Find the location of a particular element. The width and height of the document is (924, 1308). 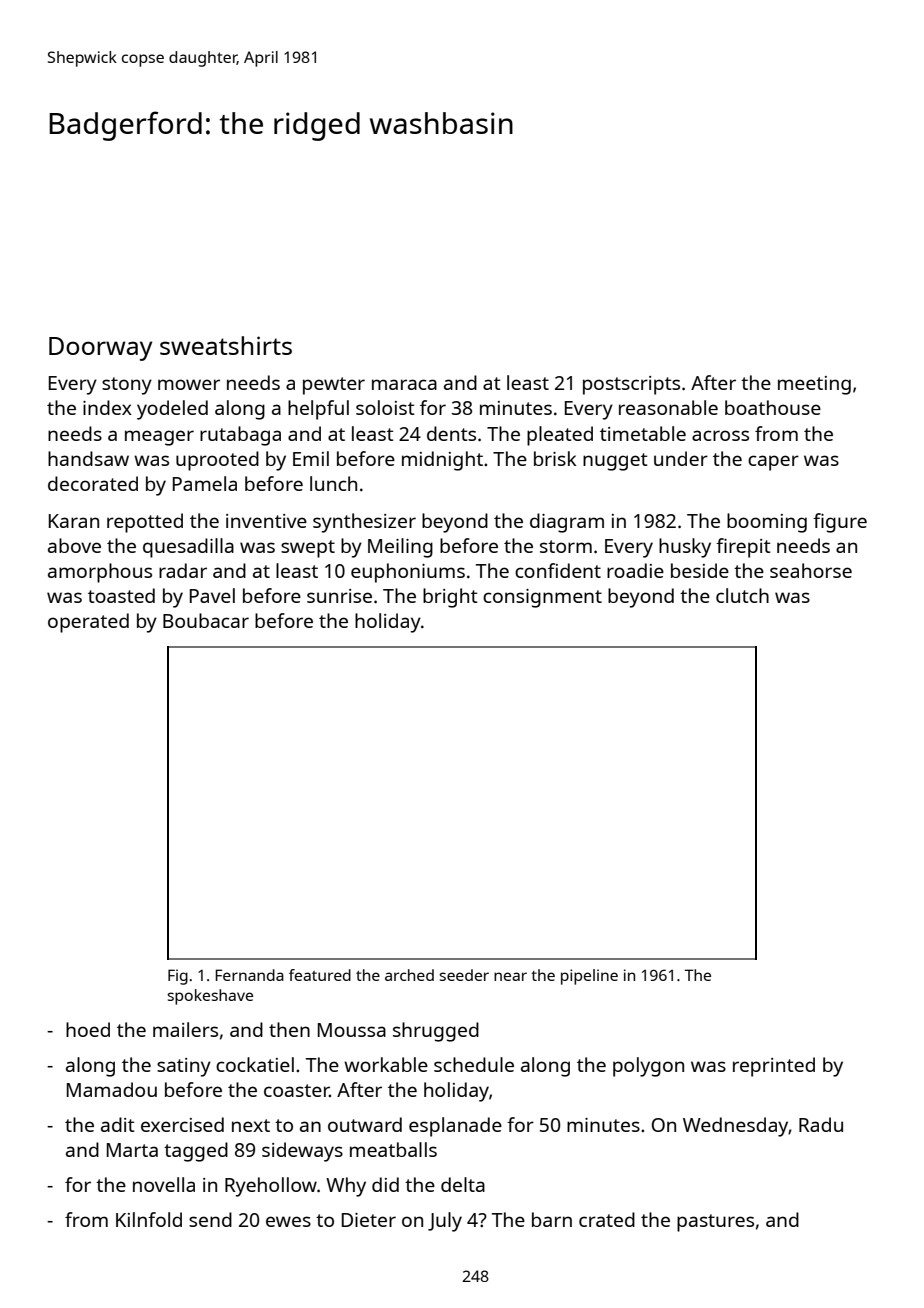

postscripts is located at coordinates (631, 385).
